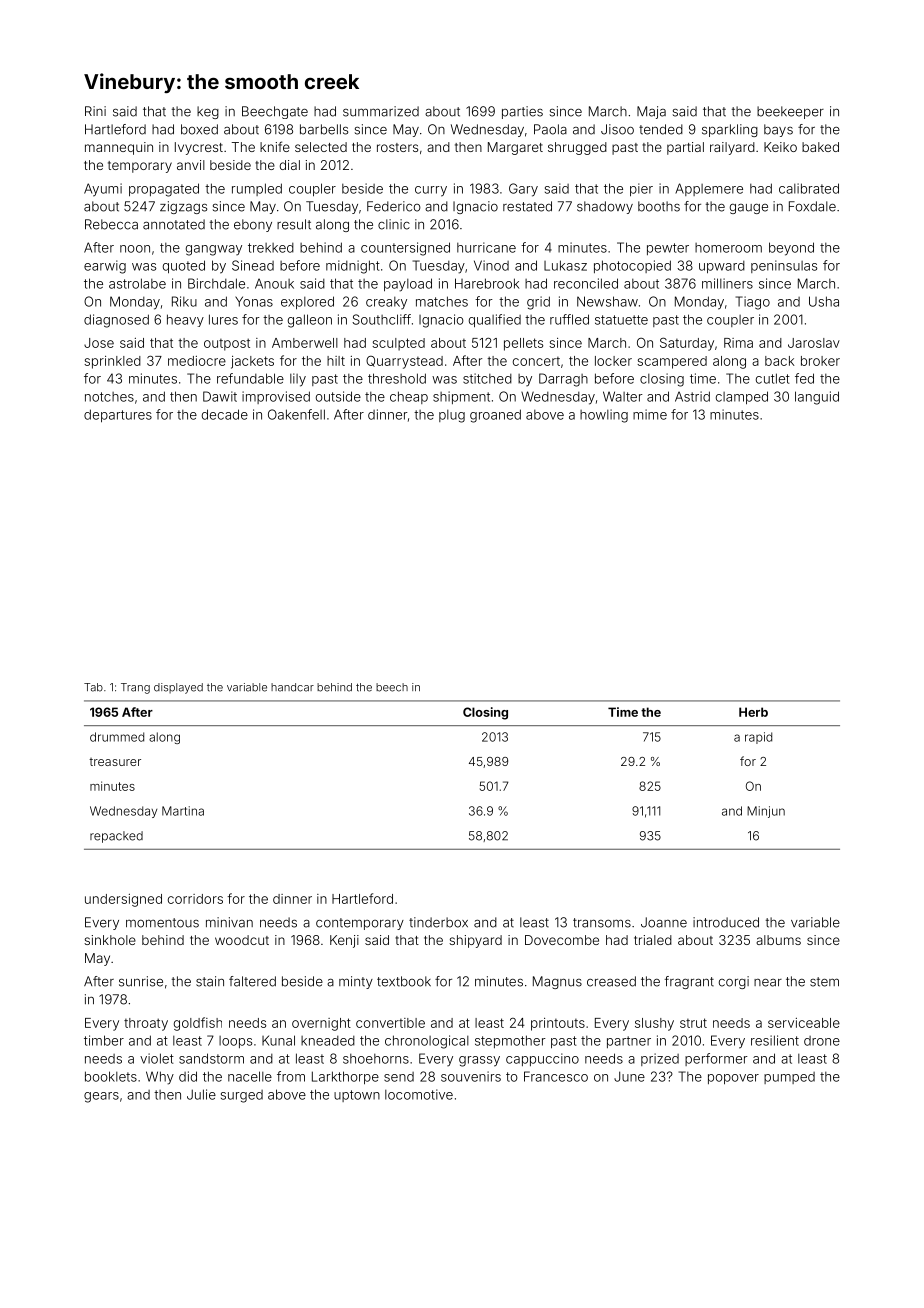  What do you see at coordinates (211, 1058) in the screenshot?
I see `sandstorm` at bounding box center [211, 1058].
